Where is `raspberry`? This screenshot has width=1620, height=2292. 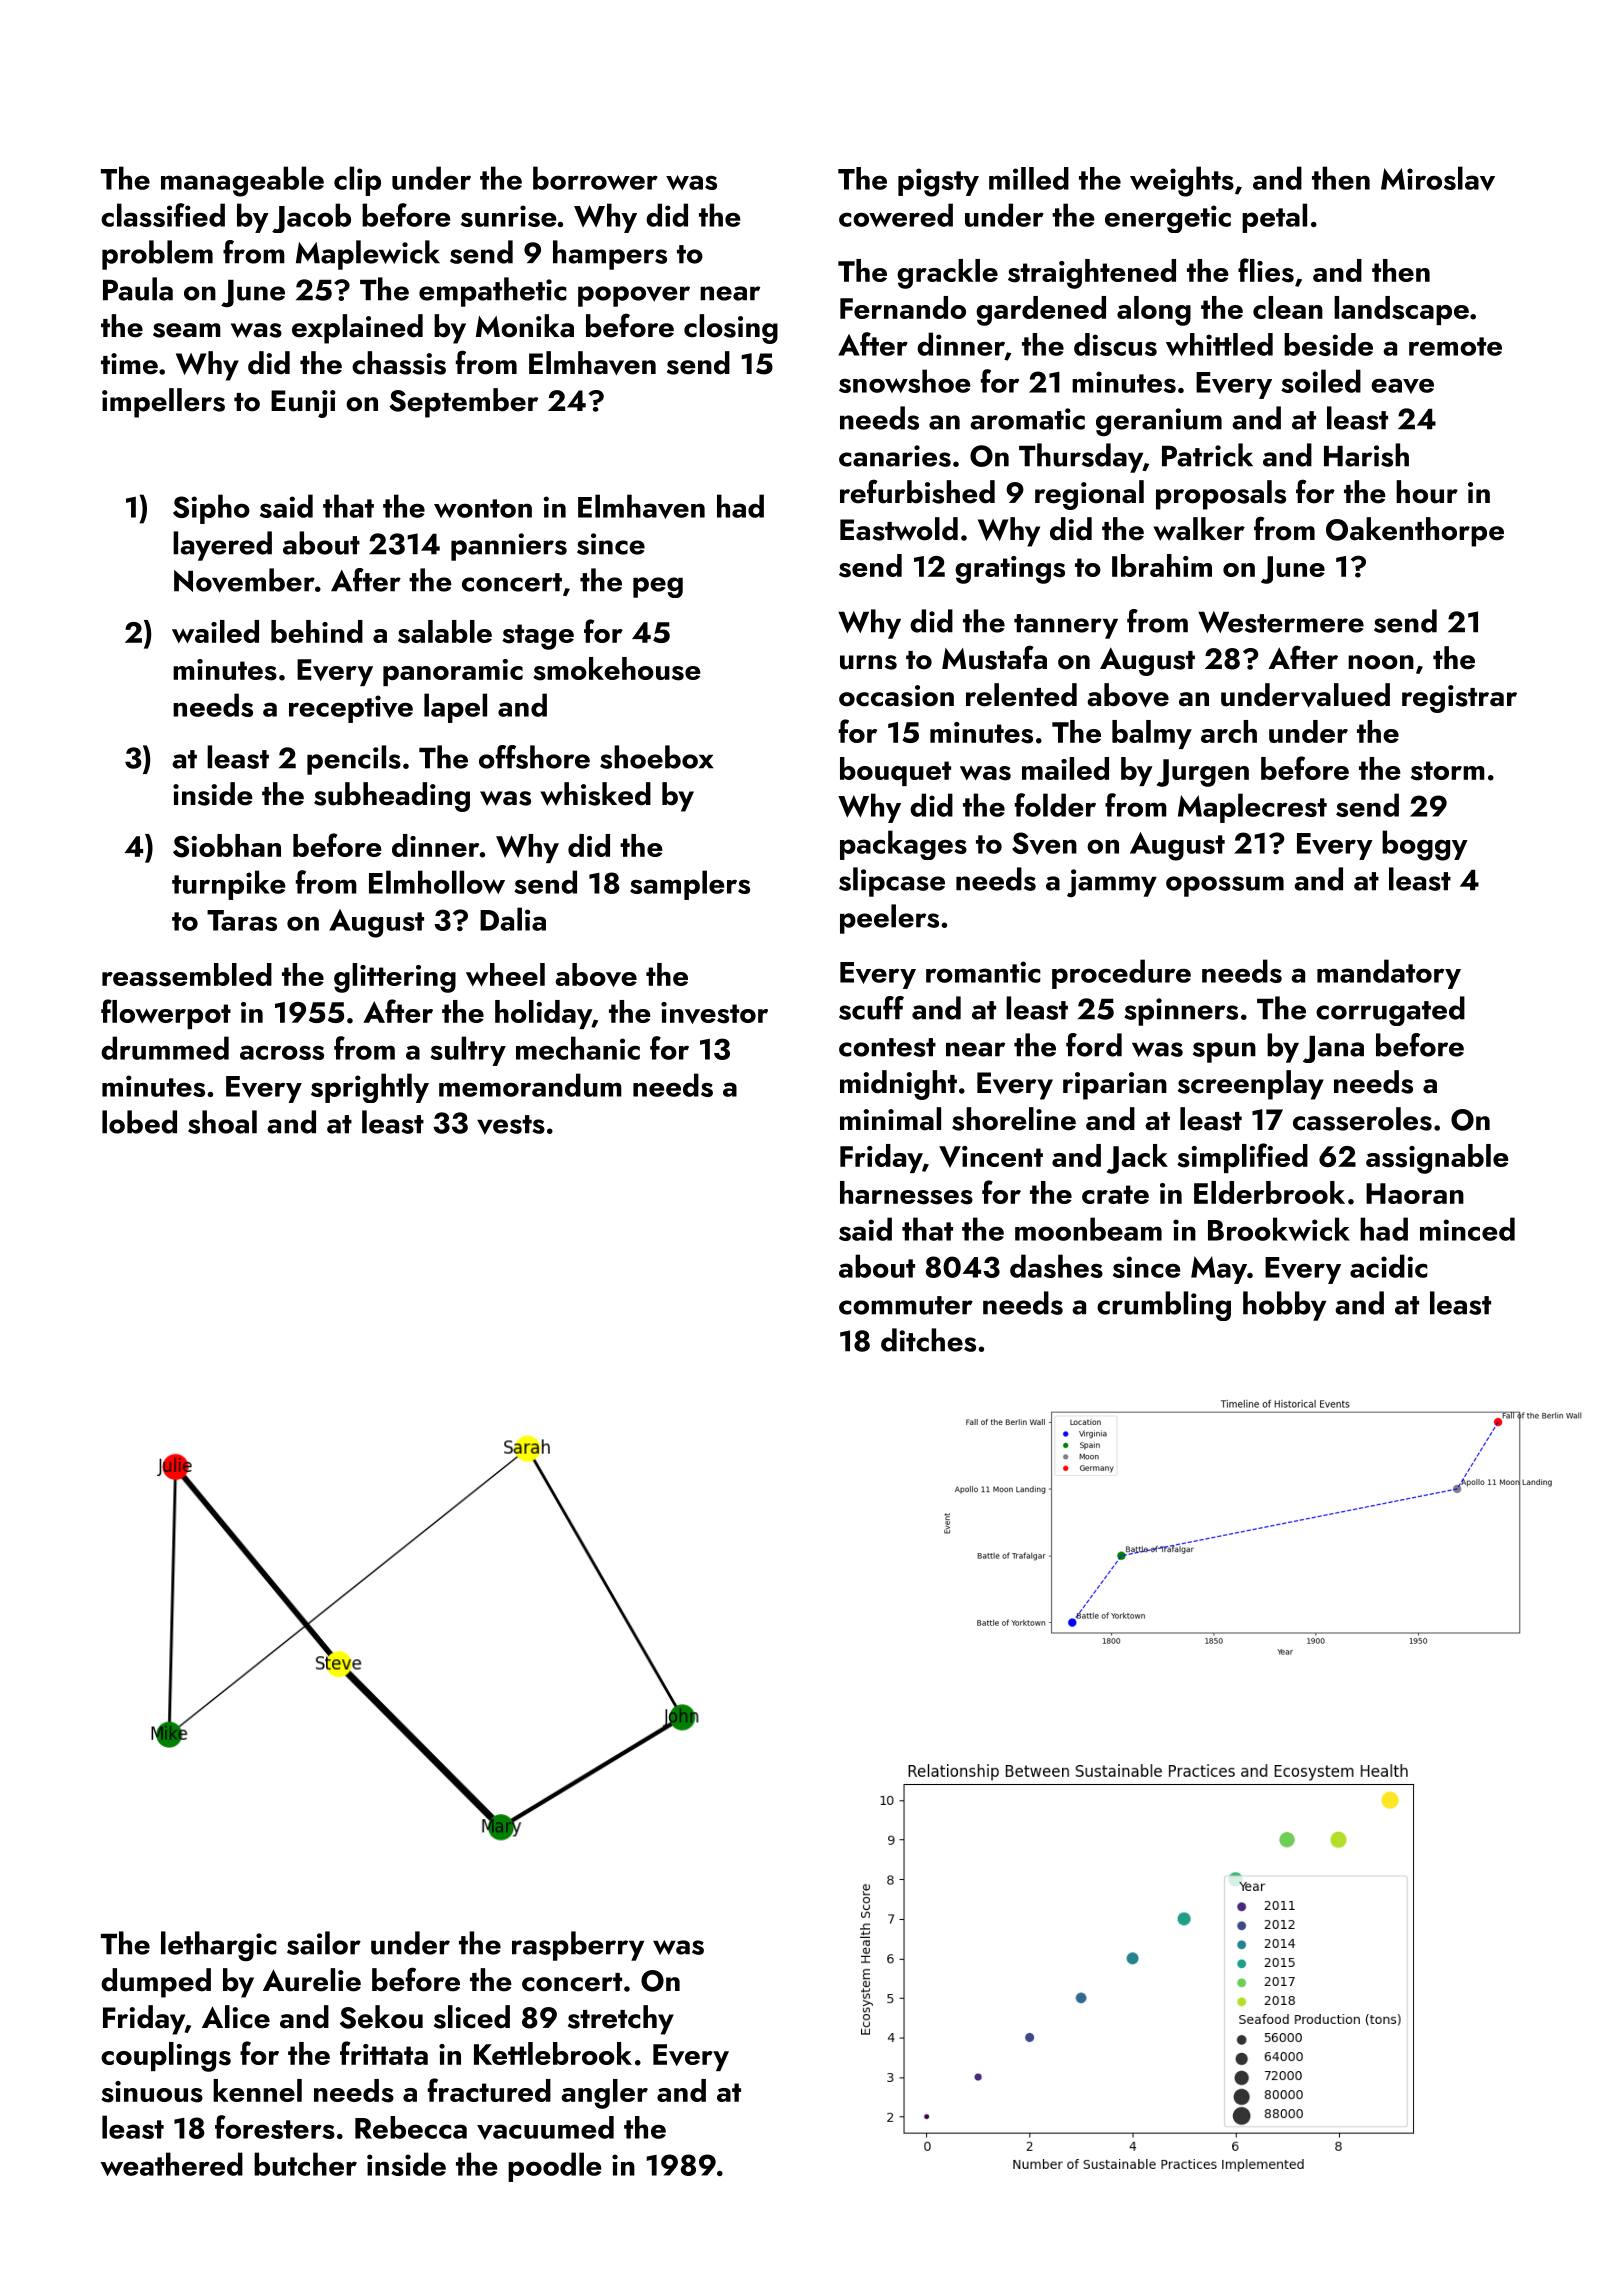 raspberry is located at coordinates (578, 1946).
